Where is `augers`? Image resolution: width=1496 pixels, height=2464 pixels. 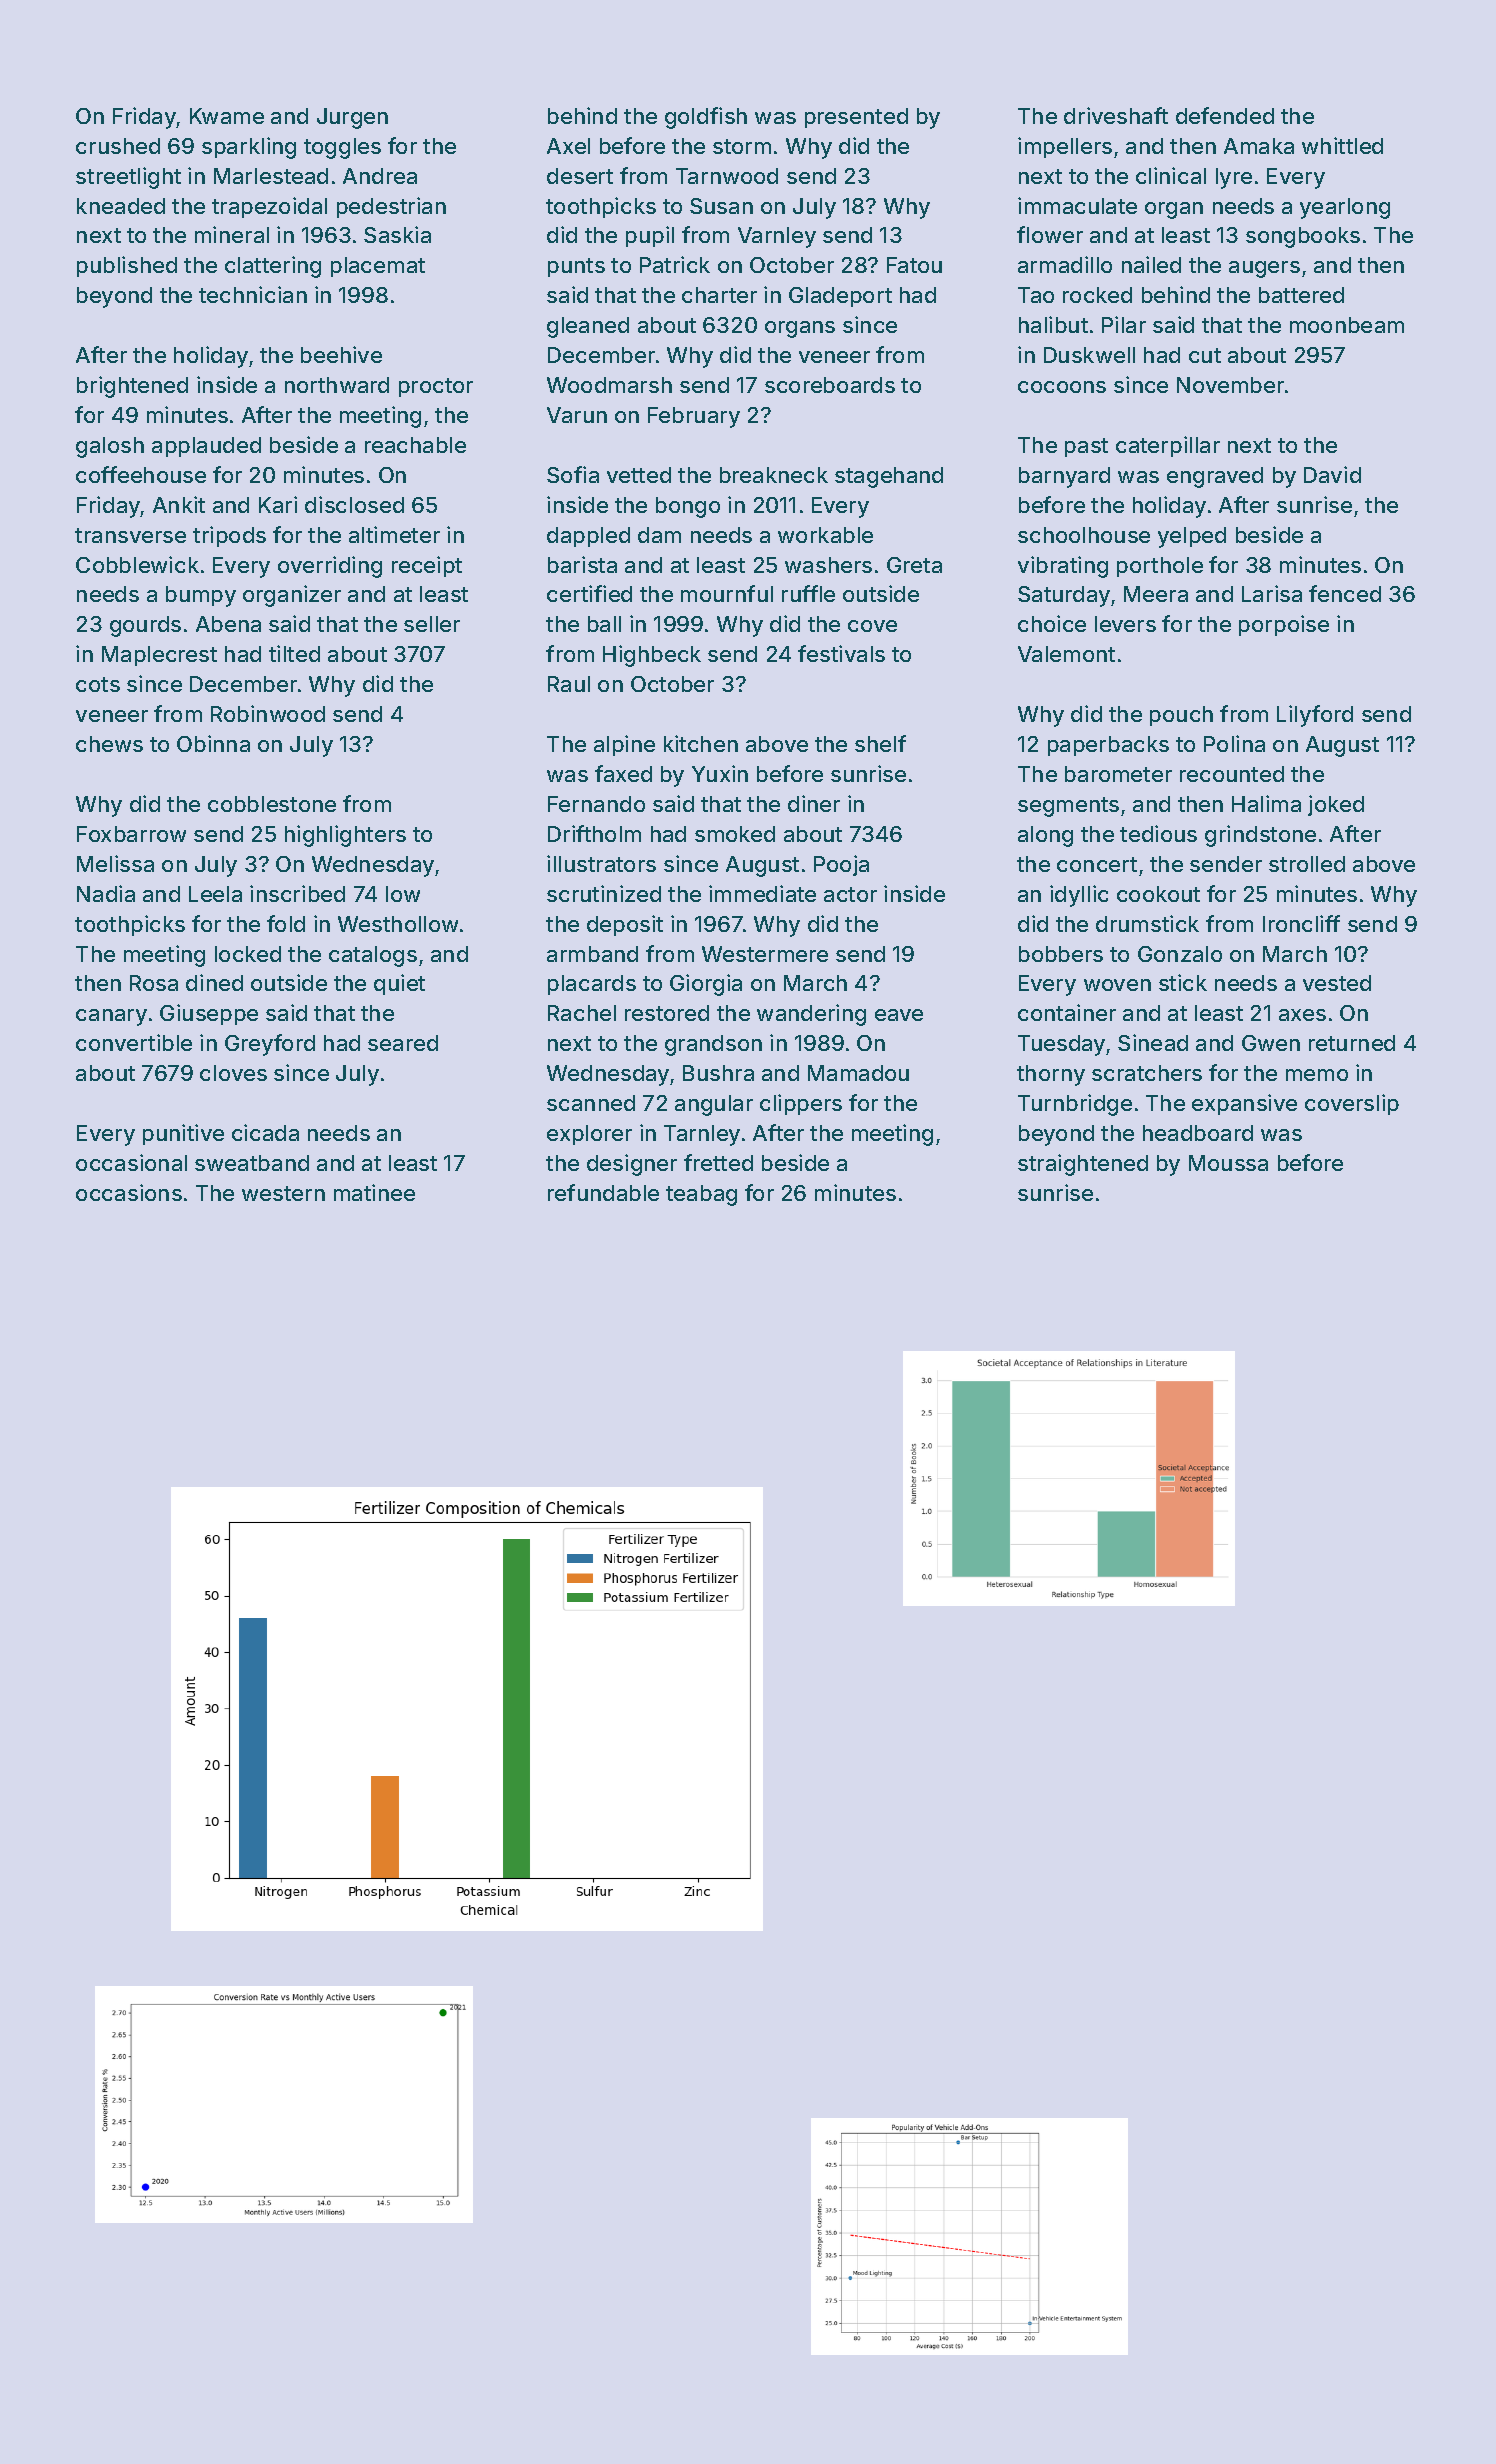 augers is located at coordinates (1264, 269).
